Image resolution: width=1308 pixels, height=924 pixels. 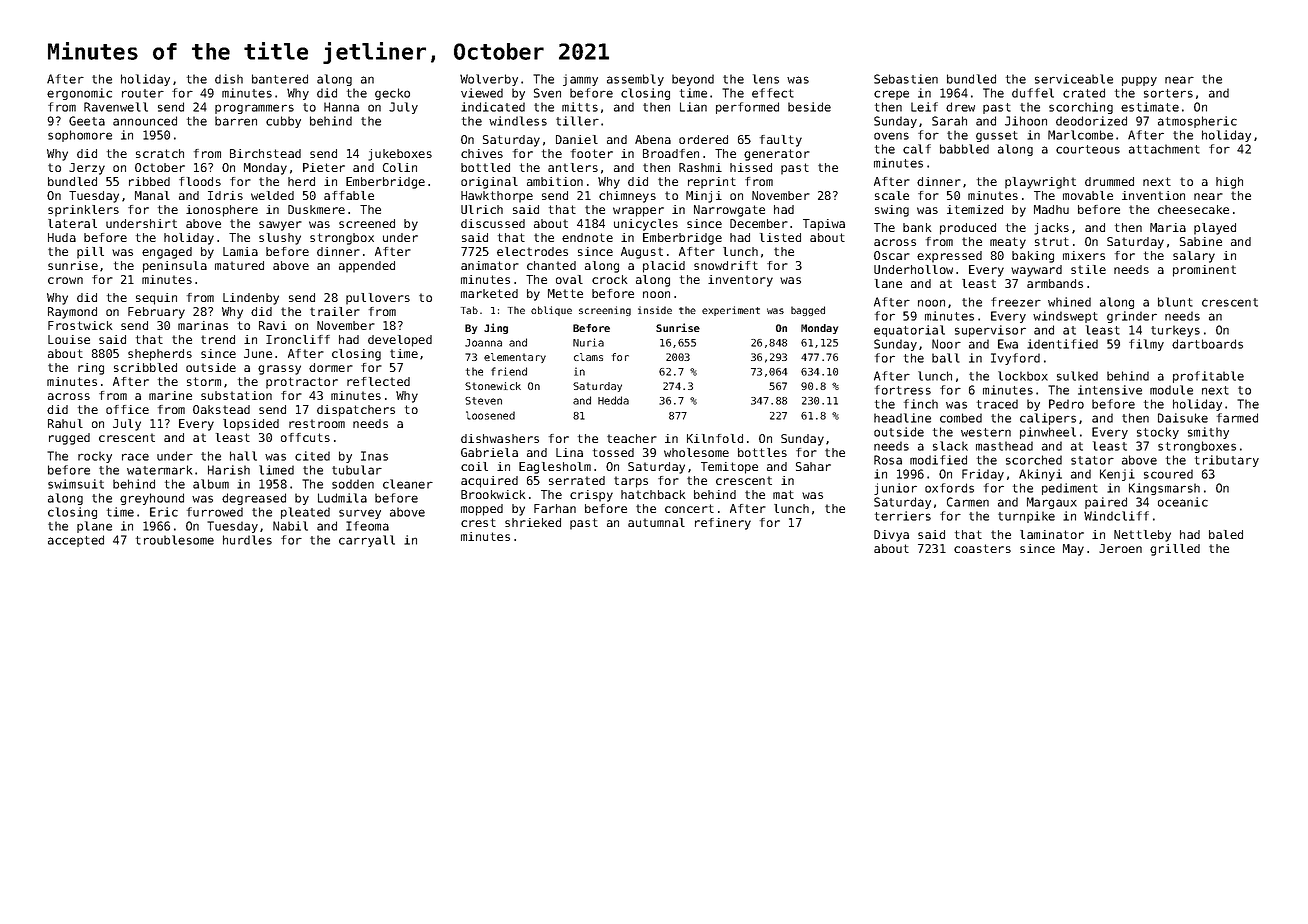 What do you see at coordinates (72, 313) in the document?
I see `Raymond` at bounding box center [72, 313].
